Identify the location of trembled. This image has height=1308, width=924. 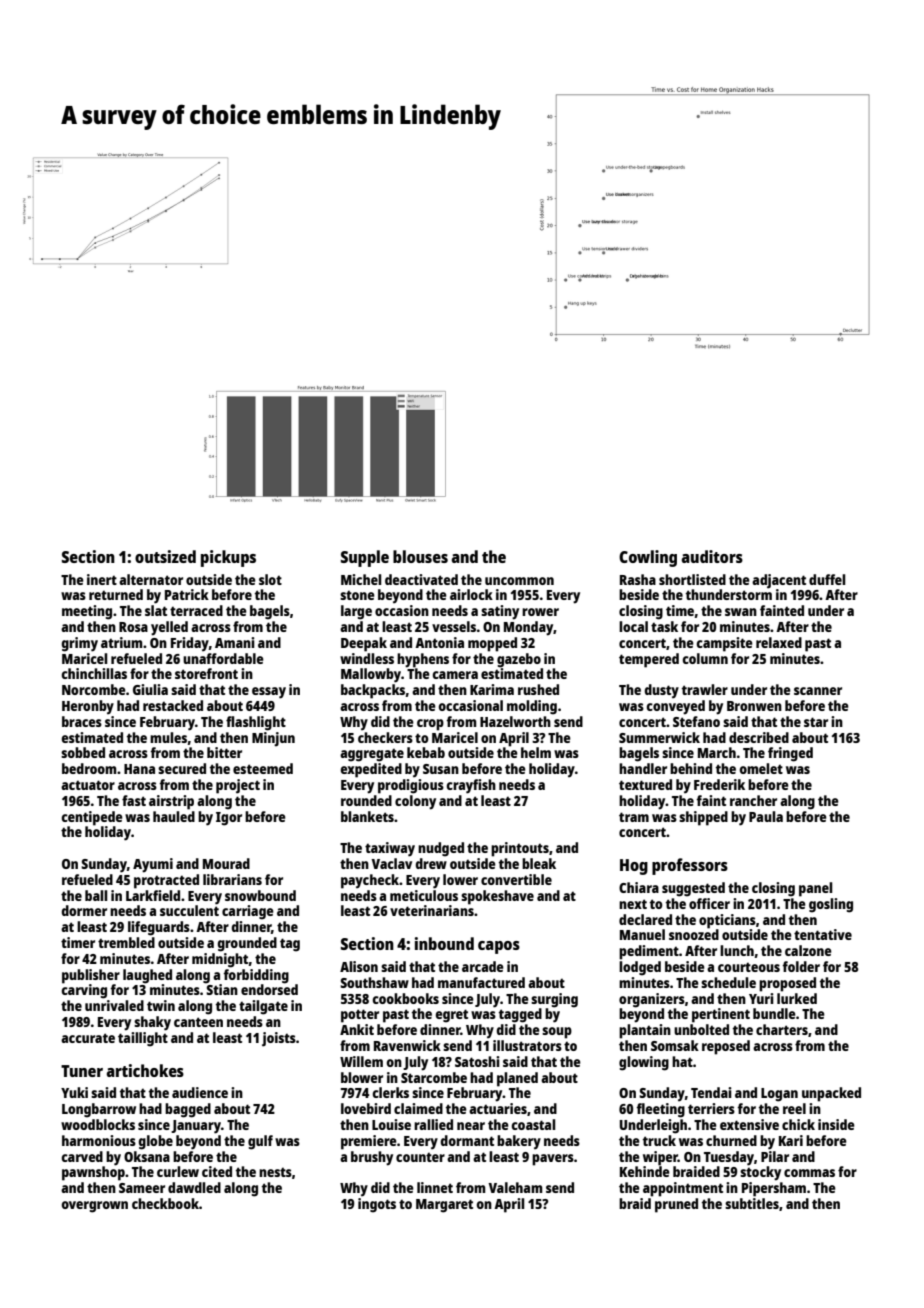
(126, 942).
